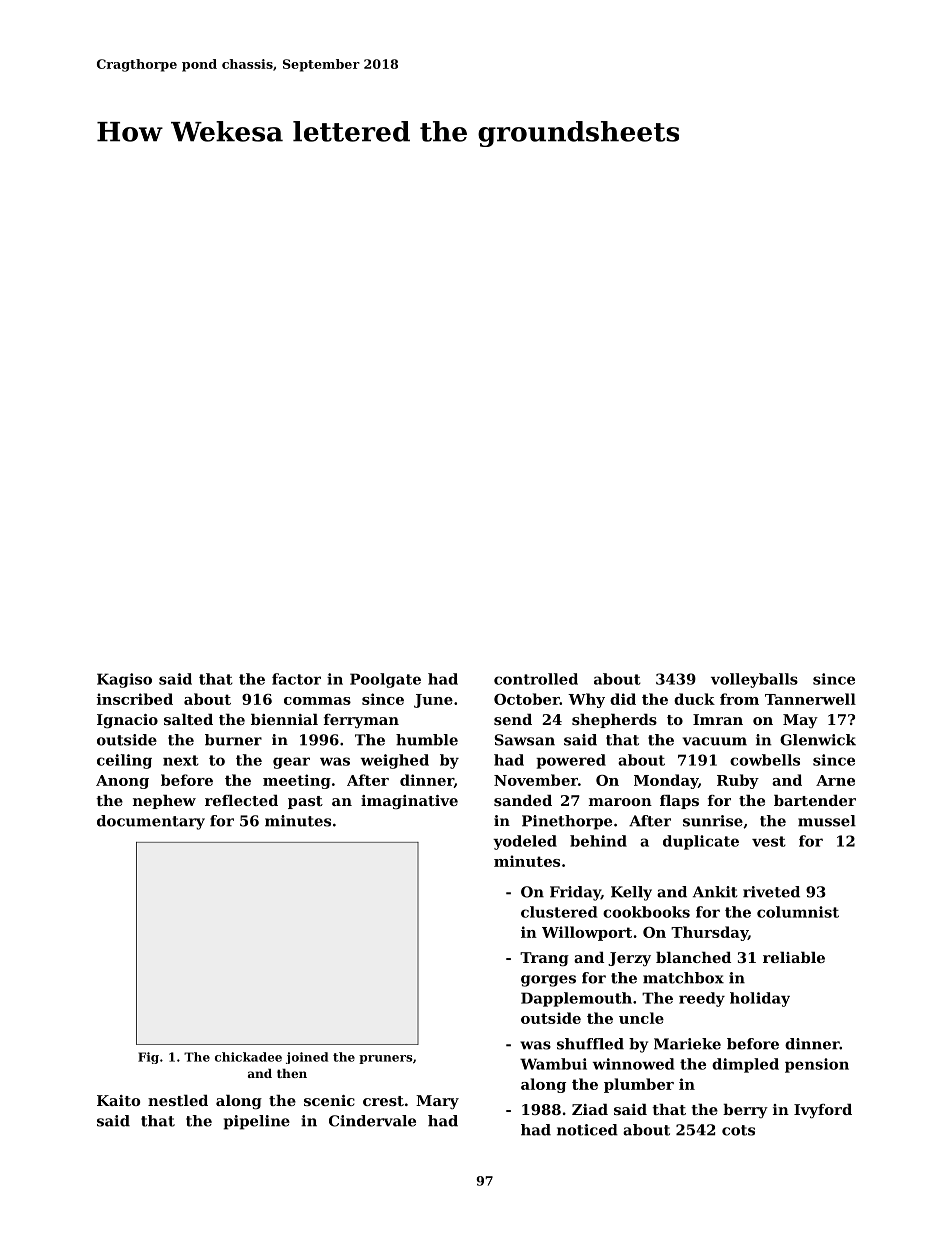 The image size is (952, 1233). What do you see at coordinates (118, 1100) in the image?
I see `Kaito` at bounding box center [118, 1100].
